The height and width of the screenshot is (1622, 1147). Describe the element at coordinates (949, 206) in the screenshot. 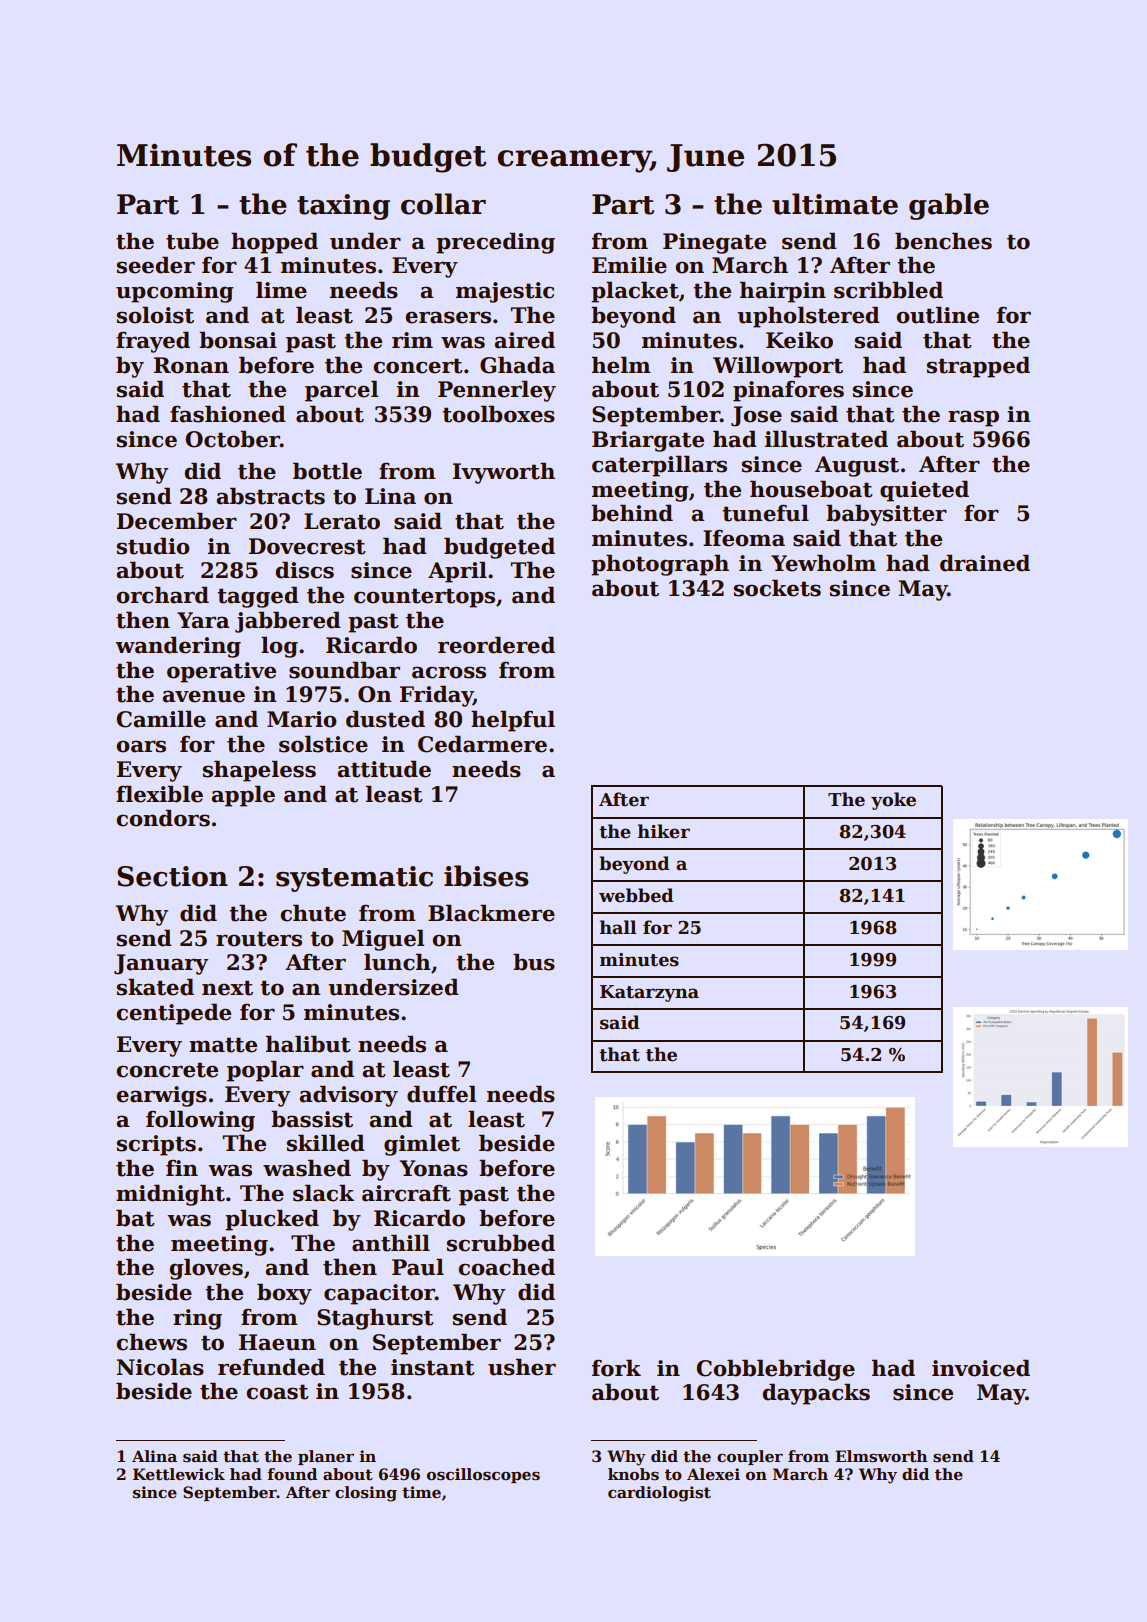

I see `gable` at that location.
